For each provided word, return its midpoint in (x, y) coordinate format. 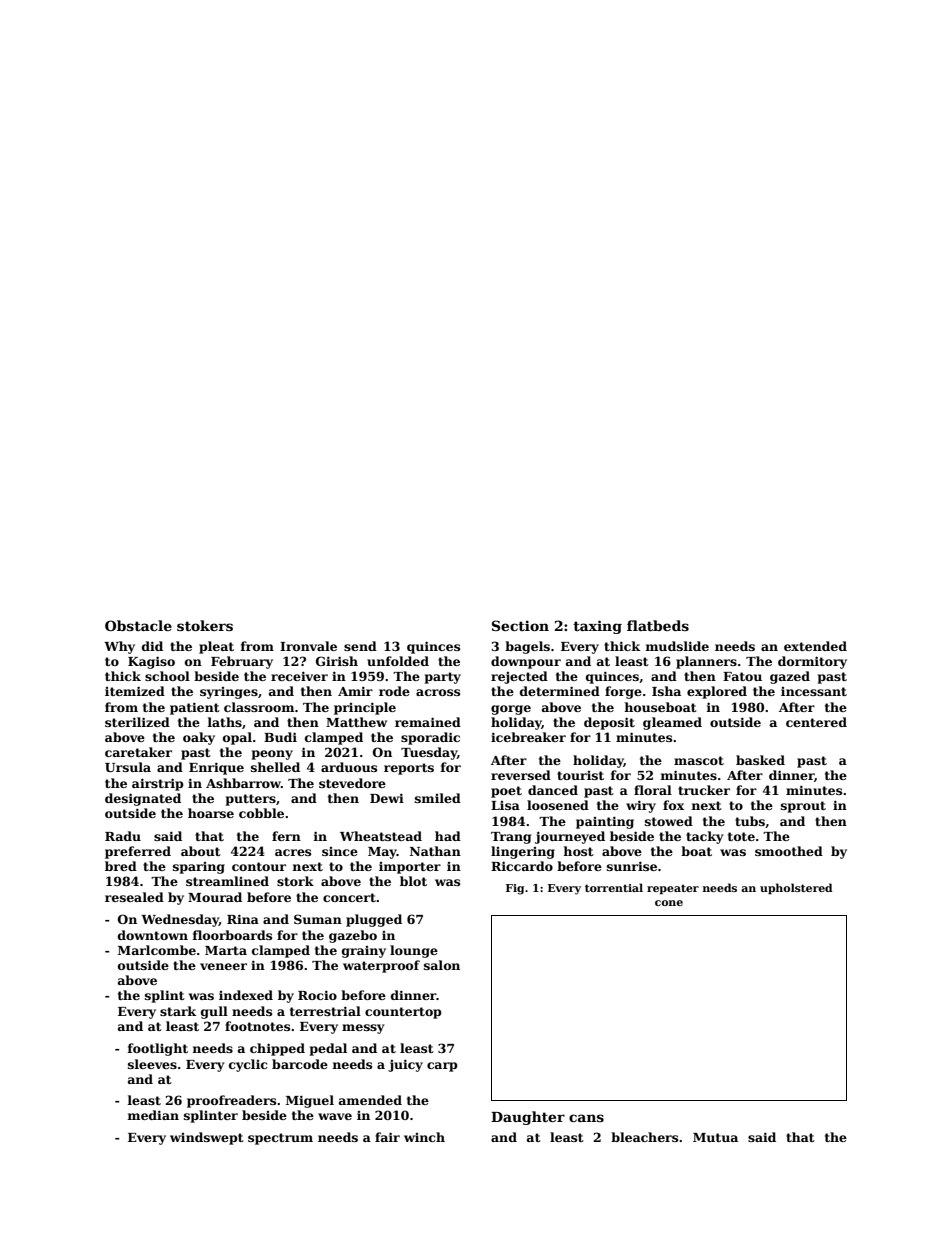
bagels (527, 647)
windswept (207, 1138)
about (201, 851)
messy (363, 1029)
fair (387, 1137)
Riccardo (522, 866)
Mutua (715, 1137)
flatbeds (658, 625)
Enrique (216, 768)
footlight (157, 1049)
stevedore (352, 783)
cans (586, 1118)
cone (669, 903)
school (167, 676)
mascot (699, 760)
